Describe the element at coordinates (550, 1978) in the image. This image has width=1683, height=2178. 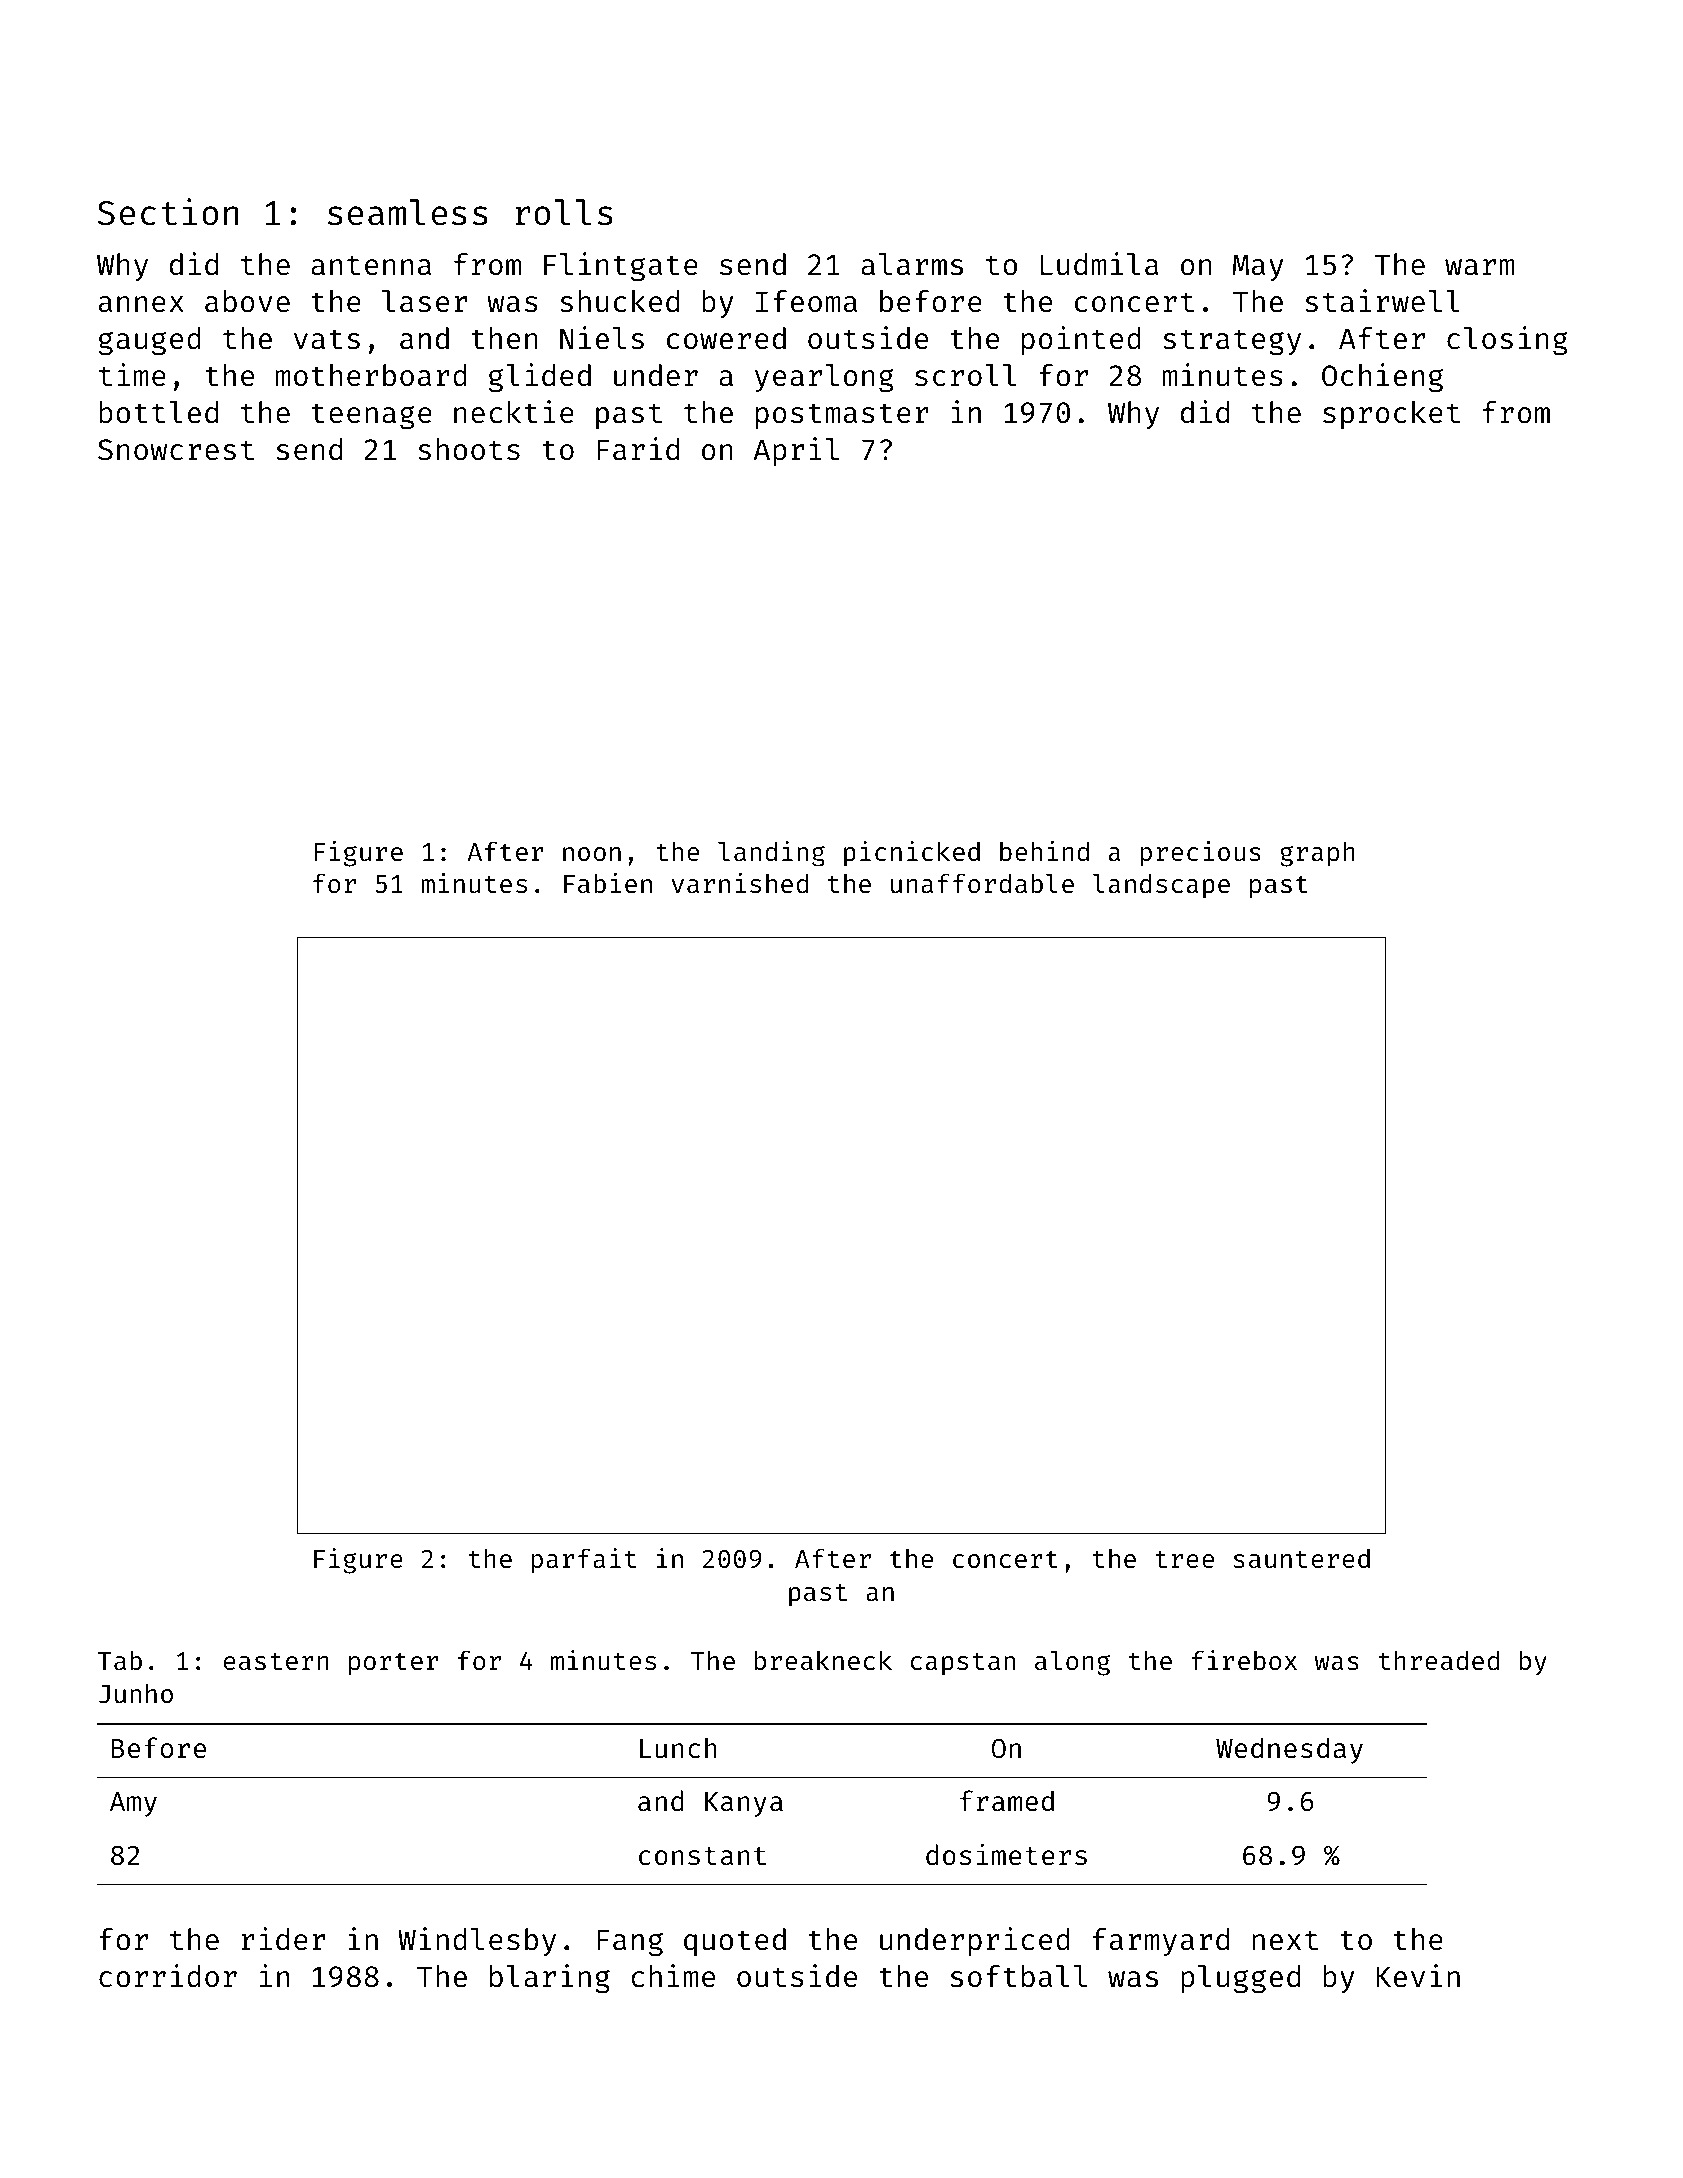
I see `blaring` at that location.
